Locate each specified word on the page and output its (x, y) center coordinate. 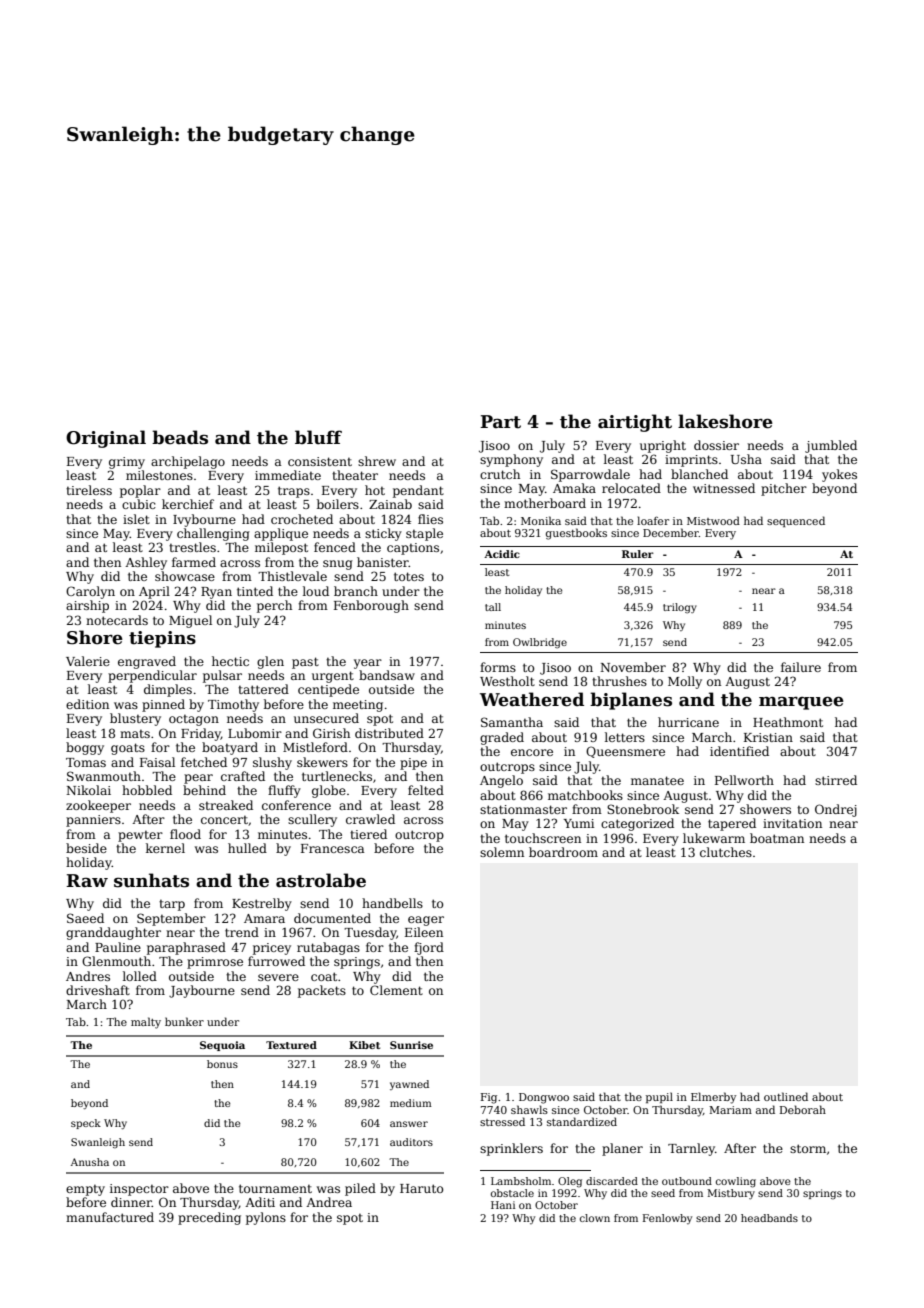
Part (500, 422)
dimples (168, 690)
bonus (222, 1064)
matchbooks (585, 795)
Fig (489, 1098)
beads (180, 437)
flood (185, 834)
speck (86, 1124)
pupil (659, 1097)
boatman (777, 838)
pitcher (784, 489)
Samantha (512, 722)
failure (801, 667)
